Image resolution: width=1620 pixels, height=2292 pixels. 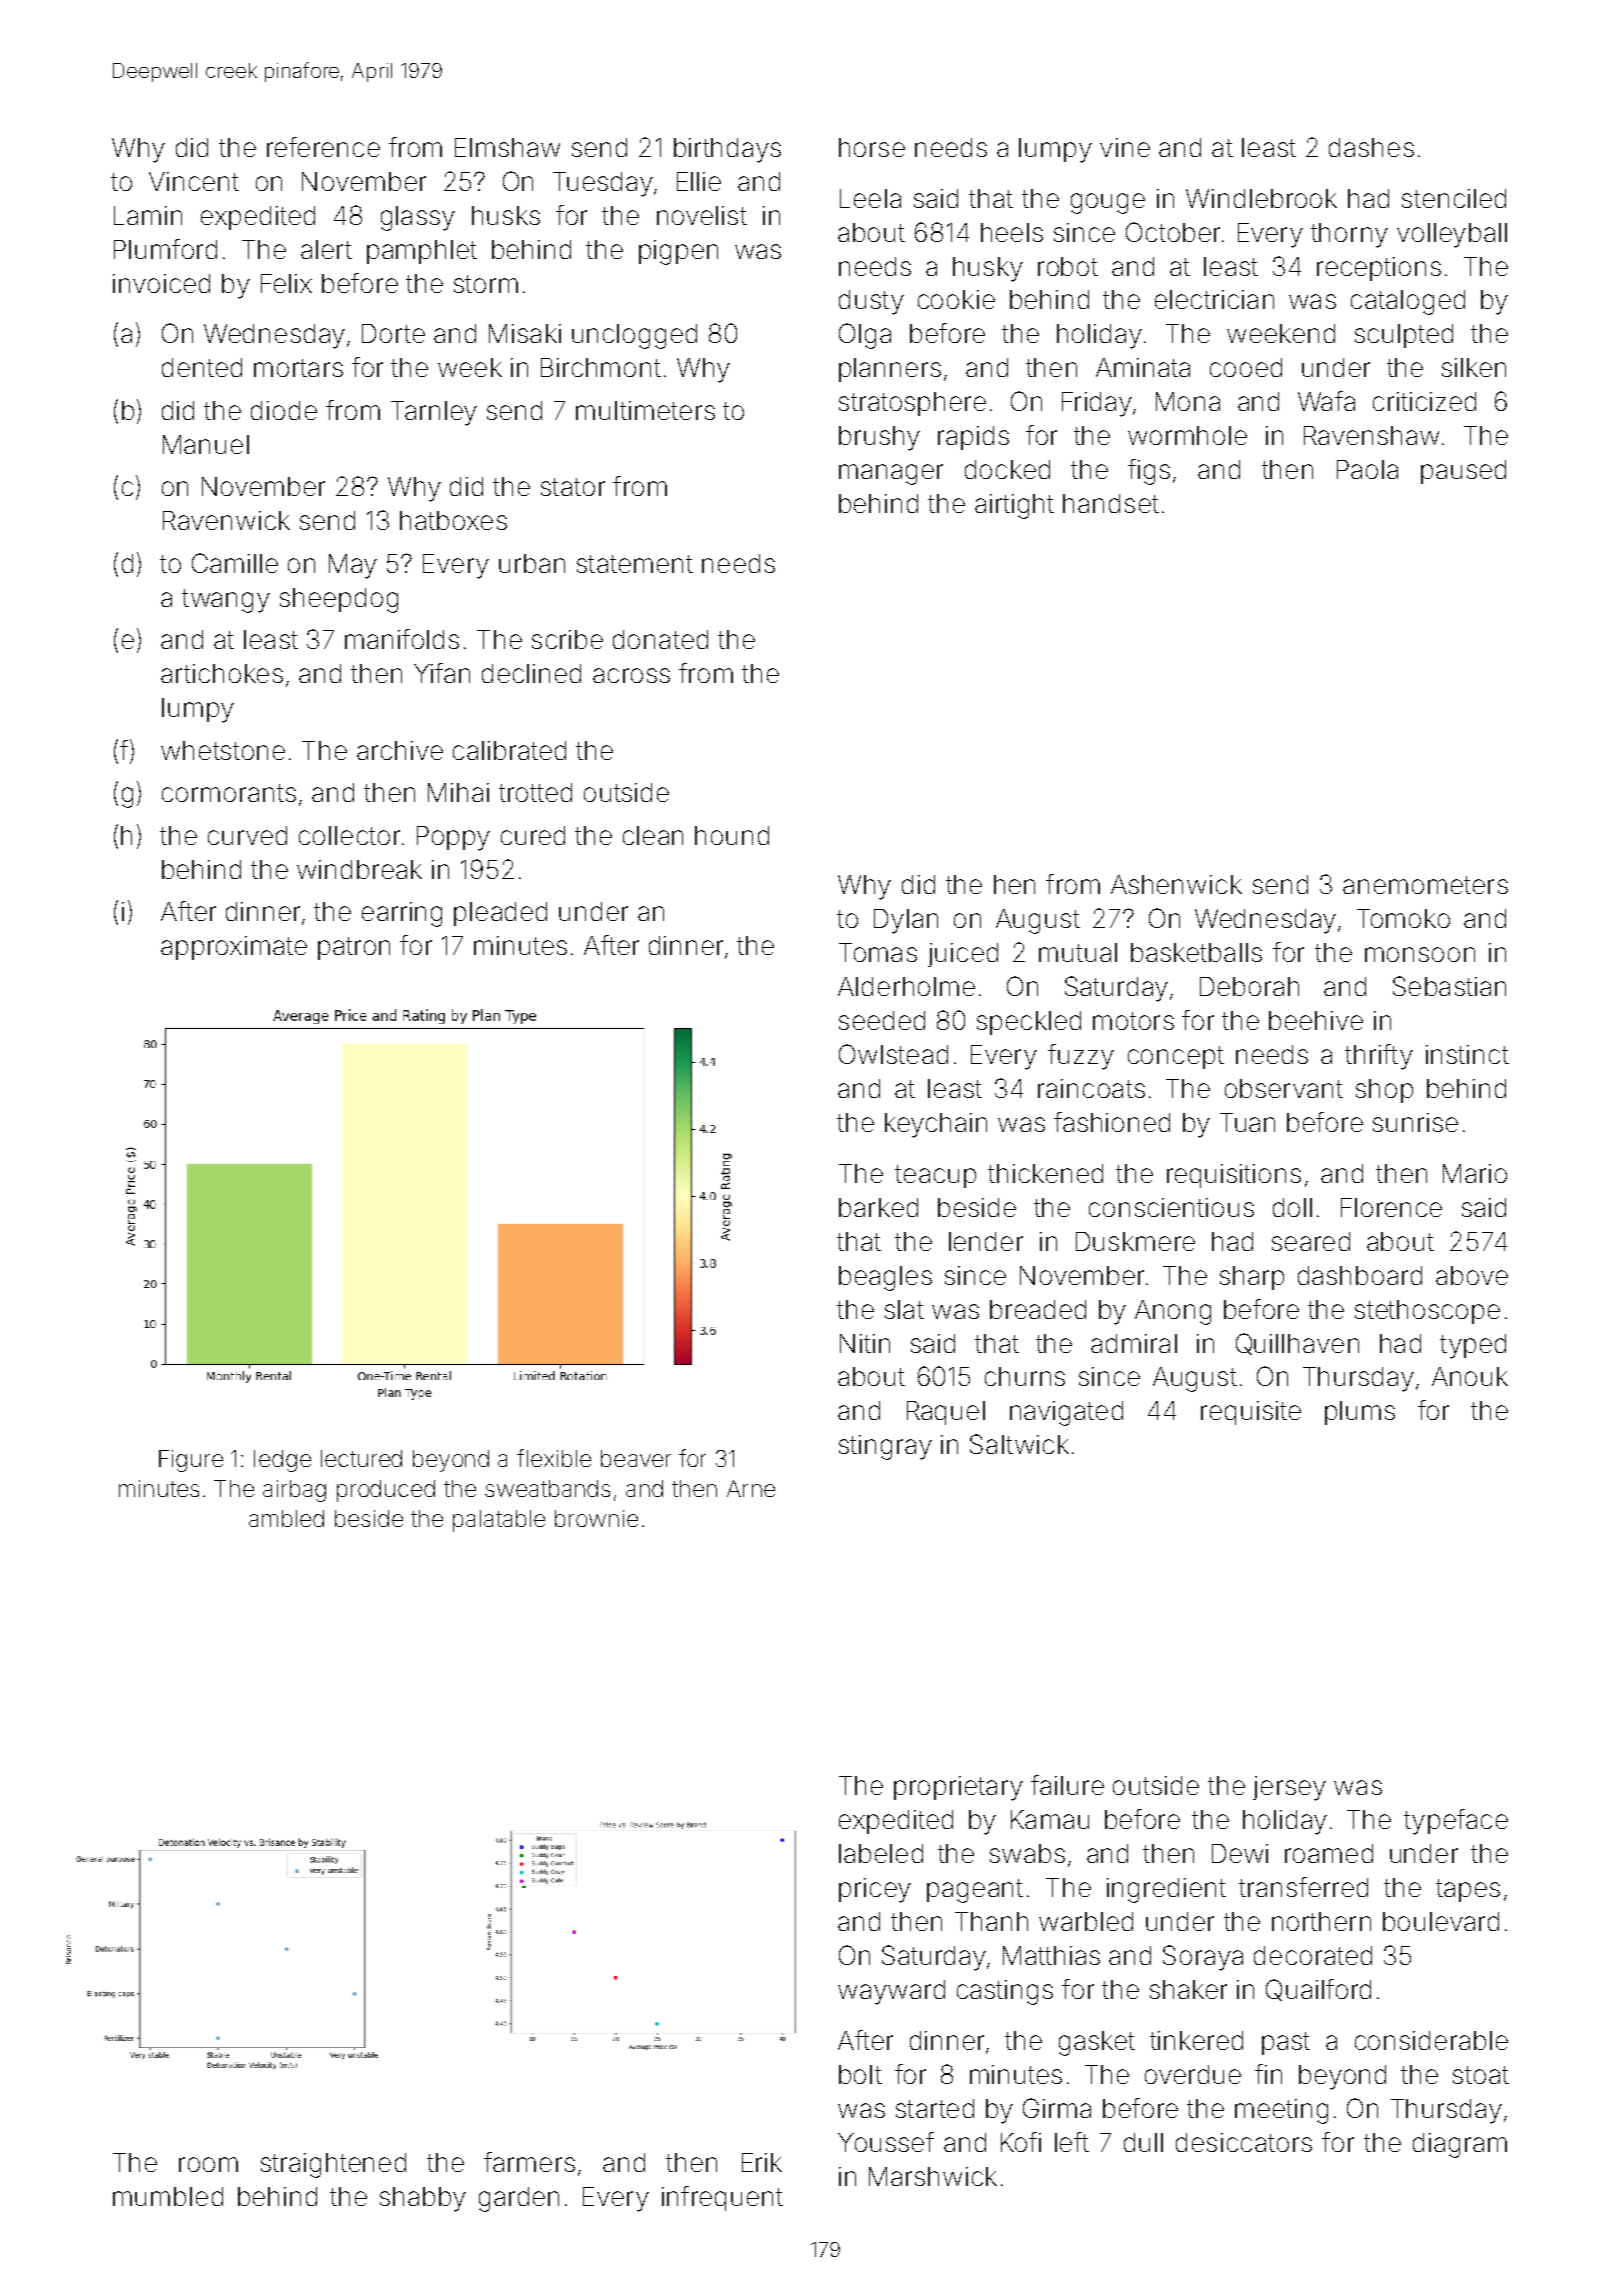 I want to click on reference, so click(x=323, y=147).
